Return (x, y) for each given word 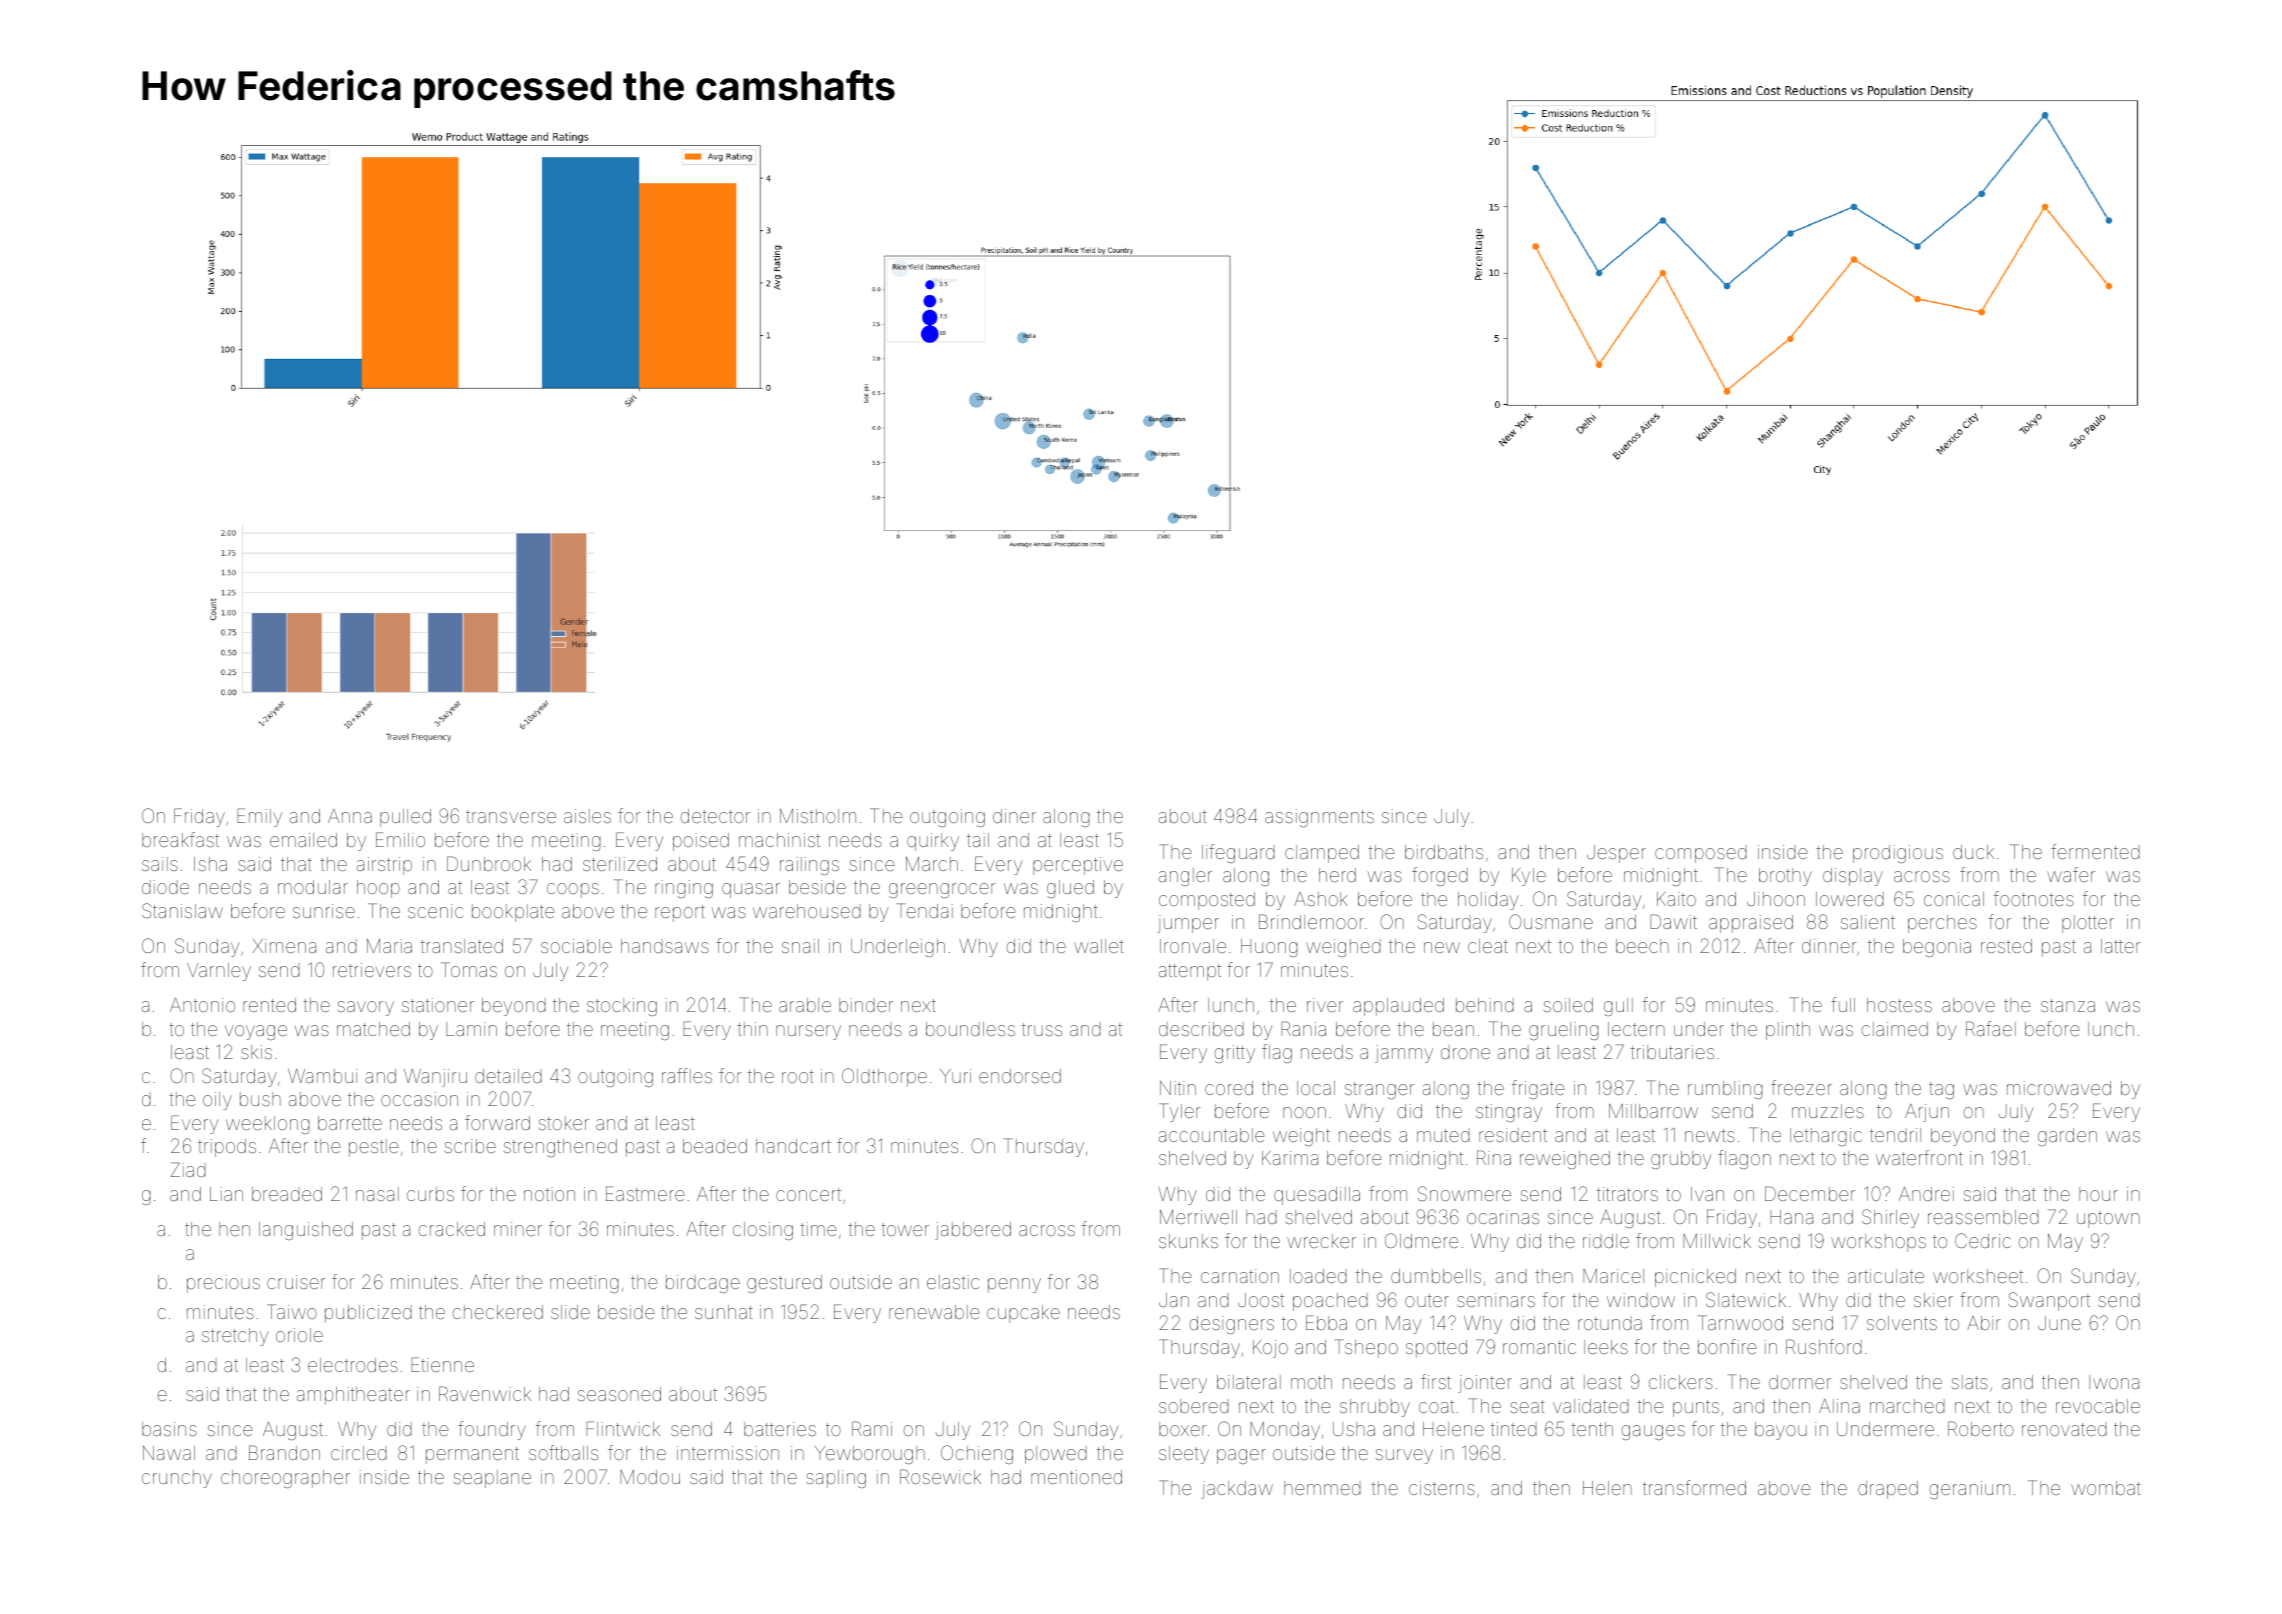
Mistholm (818, 816)
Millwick (1717, 1241)
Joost (1261, 1300)
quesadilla (1317, 1196)
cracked (452, 1229)
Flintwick (623, 1428)
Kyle (1529, 877)
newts (1710, 1135)
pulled (405, 818)
